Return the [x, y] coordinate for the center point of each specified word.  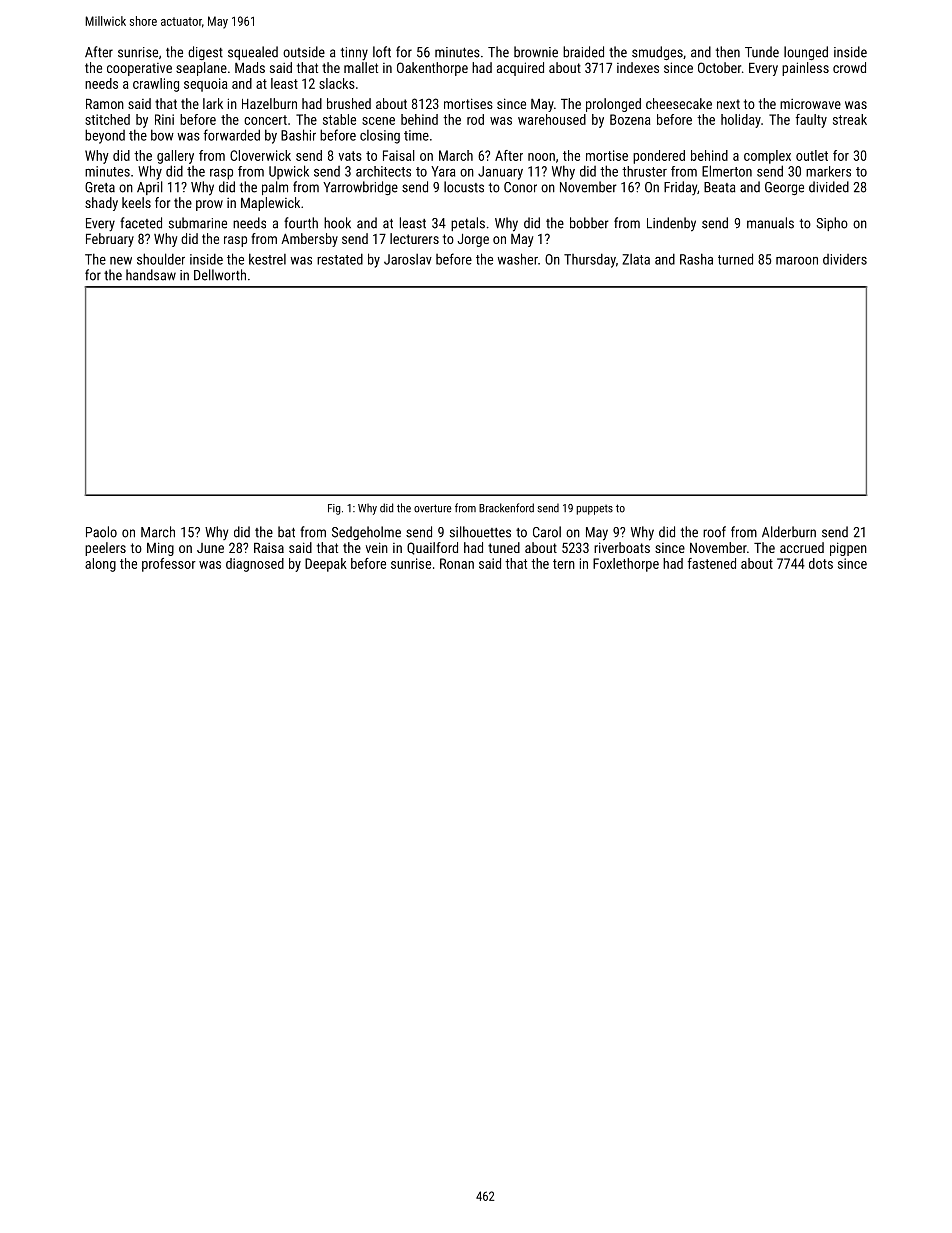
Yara [443, 171]
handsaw [151, 275]
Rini [164, 119]
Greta [100, 187]
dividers [845, 259]
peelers [105, 549]
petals [468, 224]
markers [828, 171]
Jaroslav [408, 259]
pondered [659, 157]
